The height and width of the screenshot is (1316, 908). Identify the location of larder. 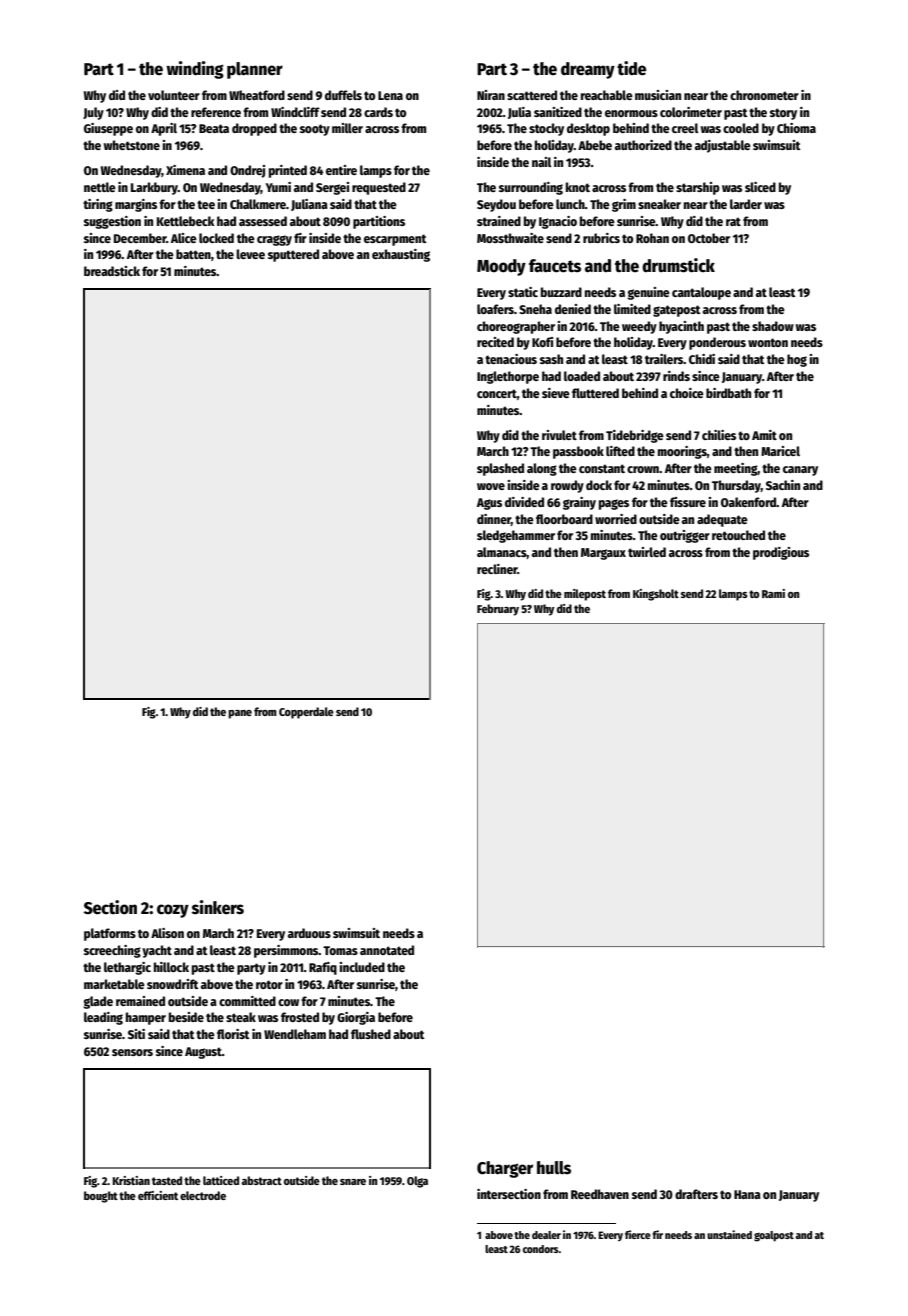
(746, 204).
